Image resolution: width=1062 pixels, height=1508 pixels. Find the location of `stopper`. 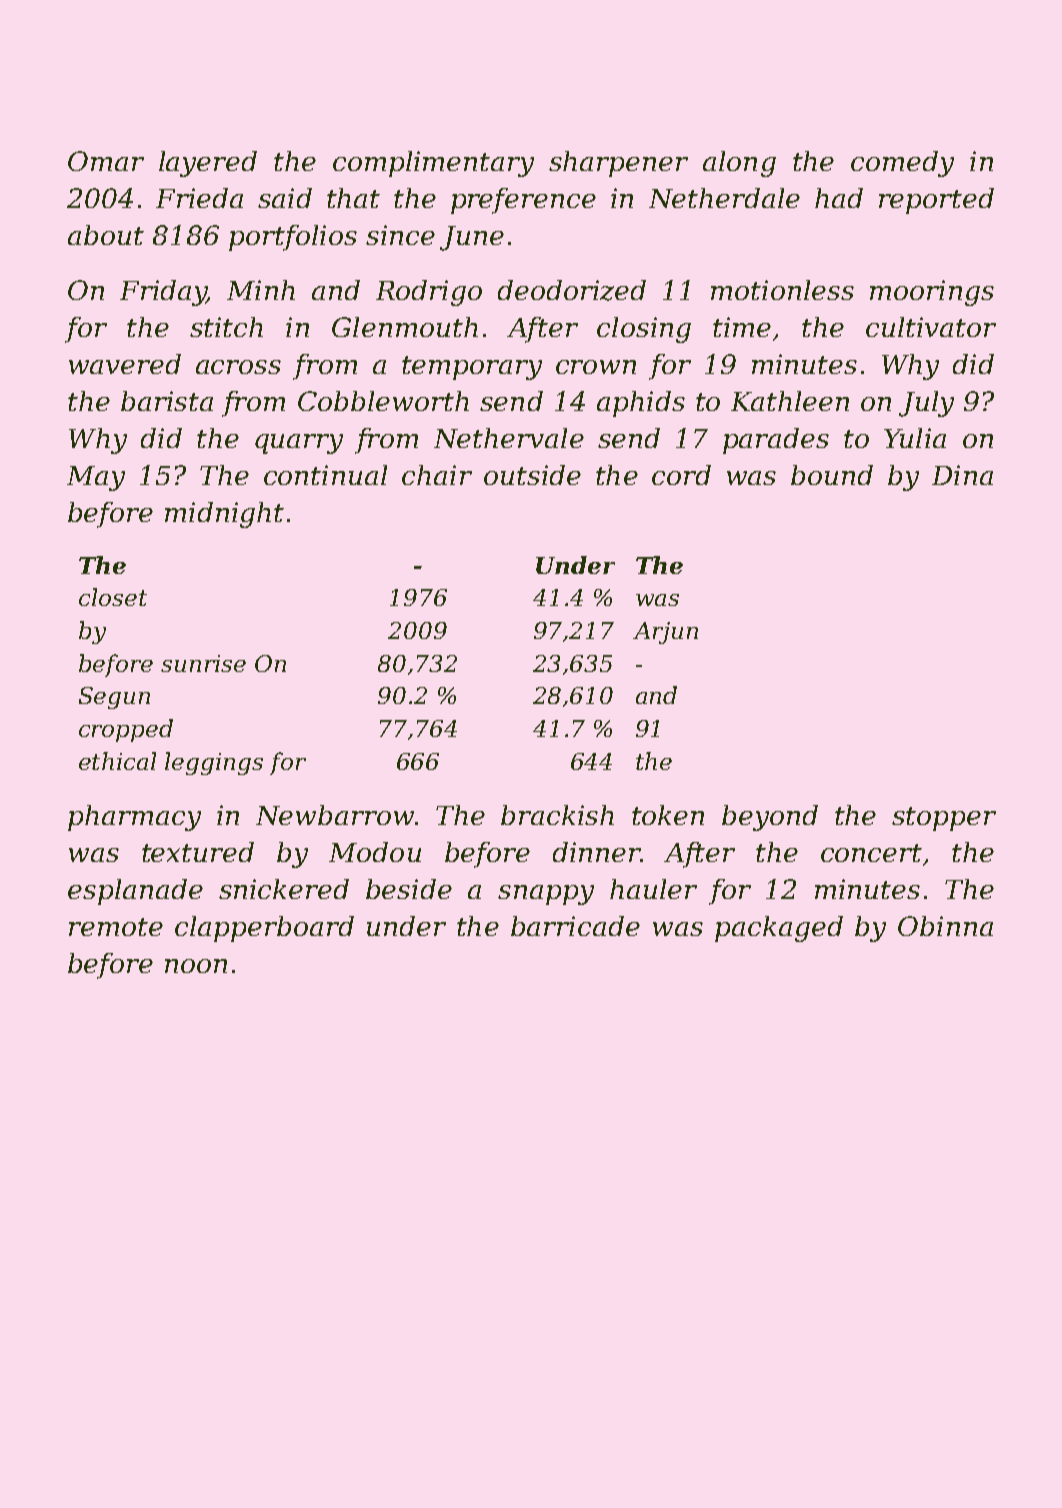

stopper is located at coordinates (944, 819).
